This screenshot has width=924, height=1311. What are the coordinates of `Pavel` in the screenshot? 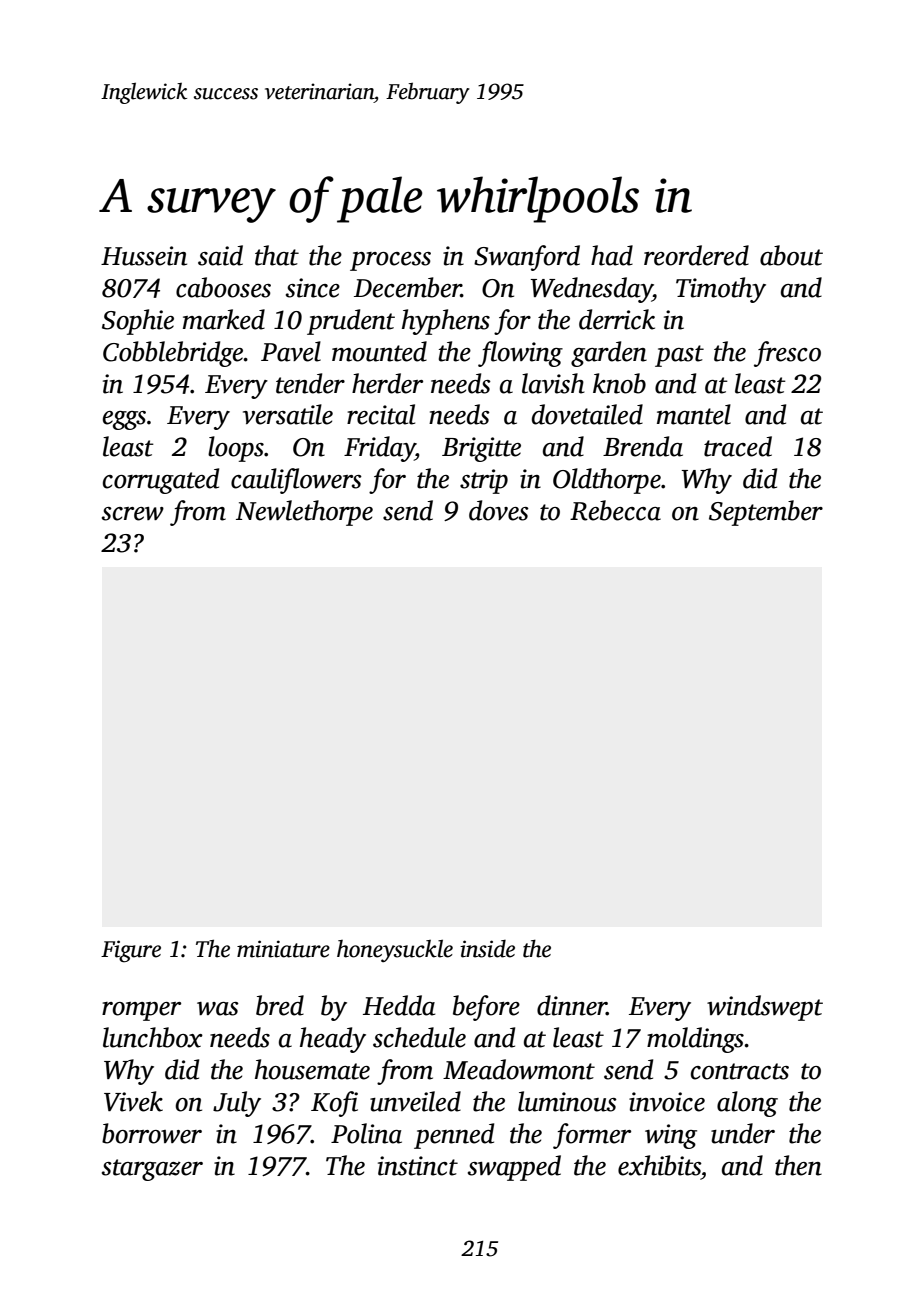 It's located at (291, 351).
